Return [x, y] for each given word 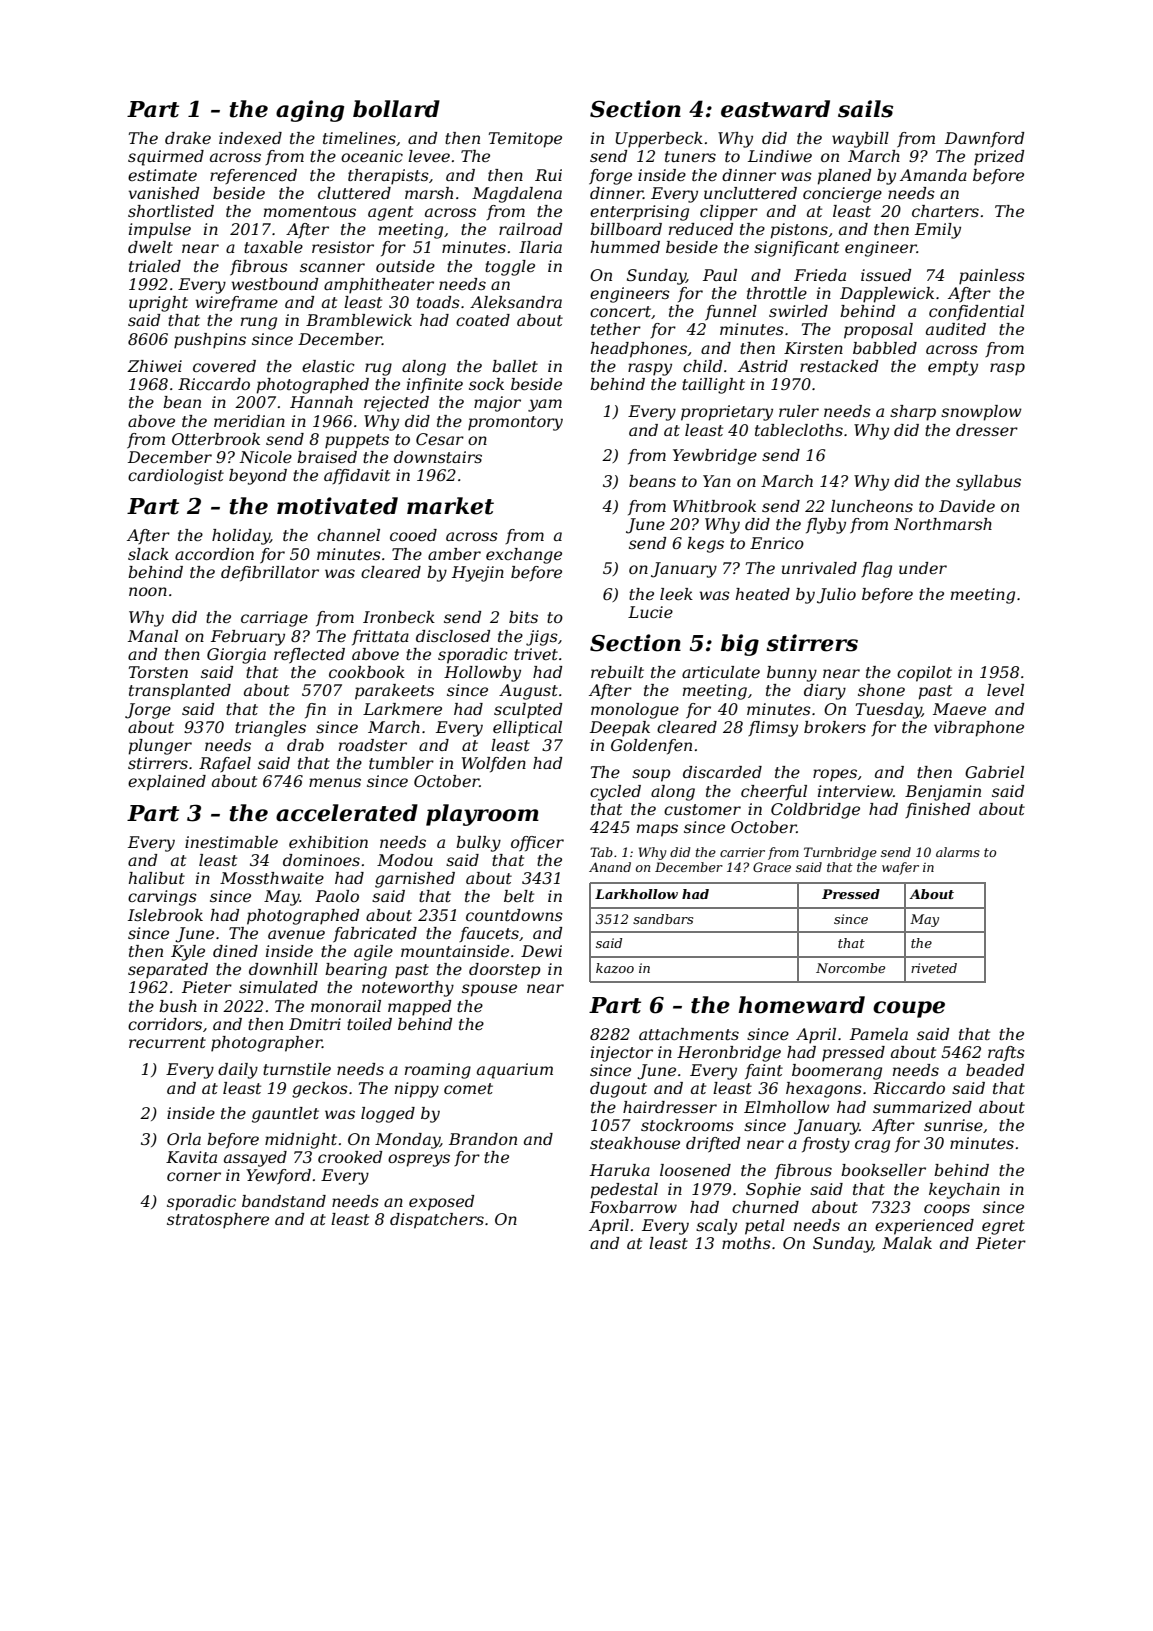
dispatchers [437, 1221]
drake [188, 138]
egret [1003, 1227]
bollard [396, 109]
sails [865, 109]
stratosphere [218, 1221]
